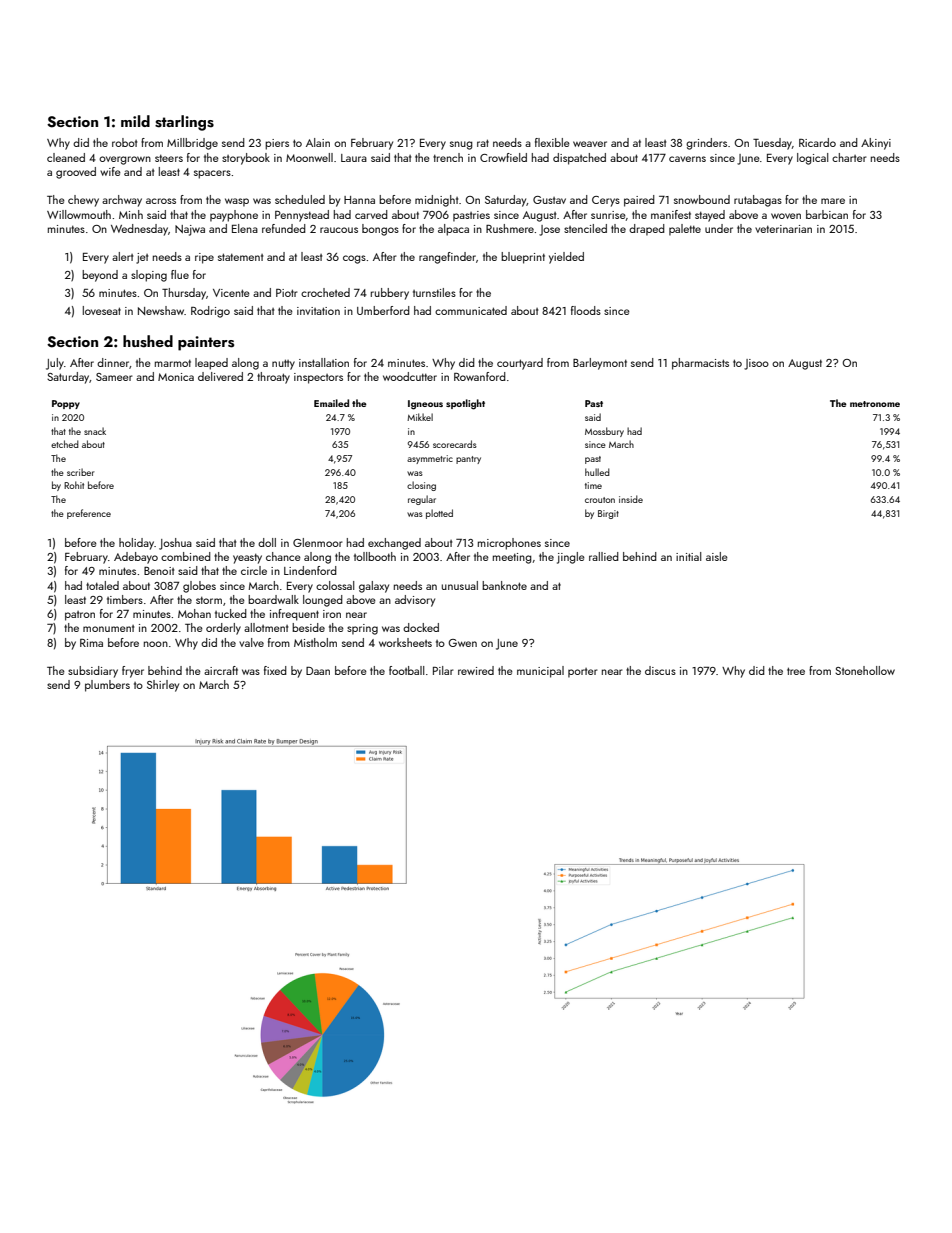 This page has width=952, height=1233. Describe the element at coordinates (504, 585) in the page. I see `banknote` at that location.
